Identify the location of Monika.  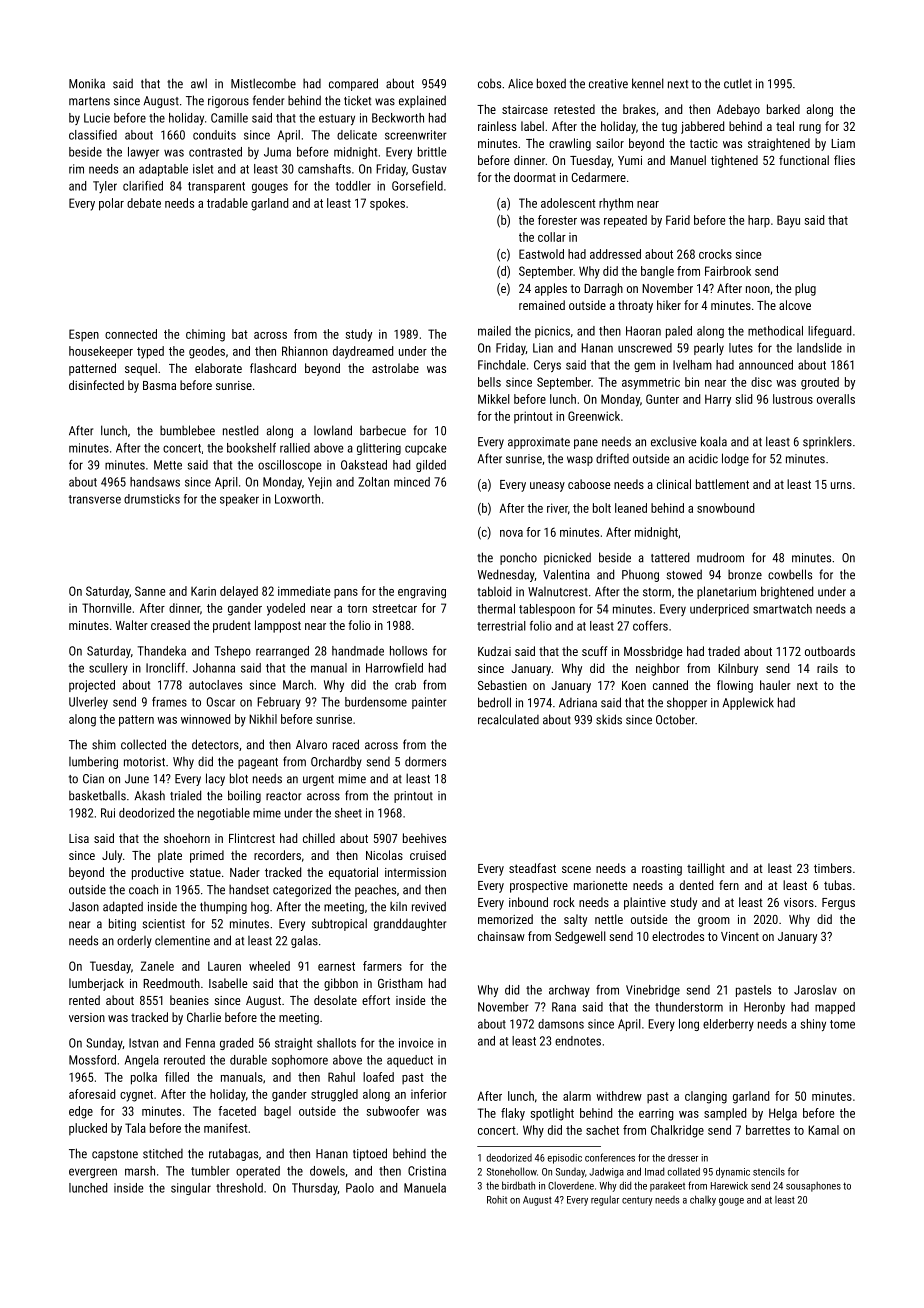
(87, 83).
